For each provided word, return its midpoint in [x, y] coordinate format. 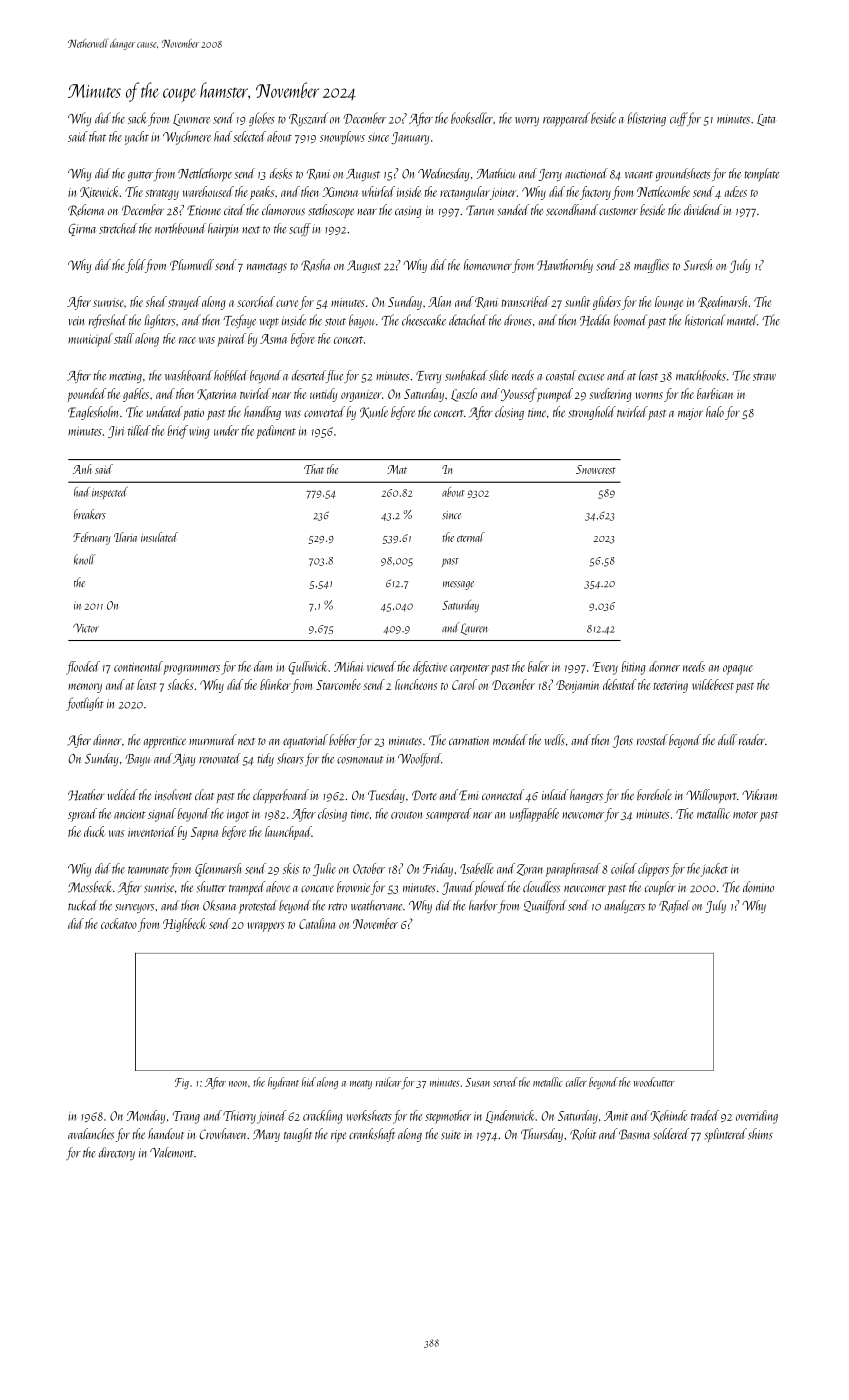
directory [117, 1153]
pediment [276, 432]
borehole [654, 794]
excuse [591, 377]
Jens [623, 741]
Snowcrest [596, 469]
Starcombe [338, 684]
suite [451, 1135]
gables [136, 395]
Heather [86, 795]
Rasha [315, 265]
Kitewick [99, 192]
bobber [343, 740]
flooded [83, 668]
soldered [671, 1134]
